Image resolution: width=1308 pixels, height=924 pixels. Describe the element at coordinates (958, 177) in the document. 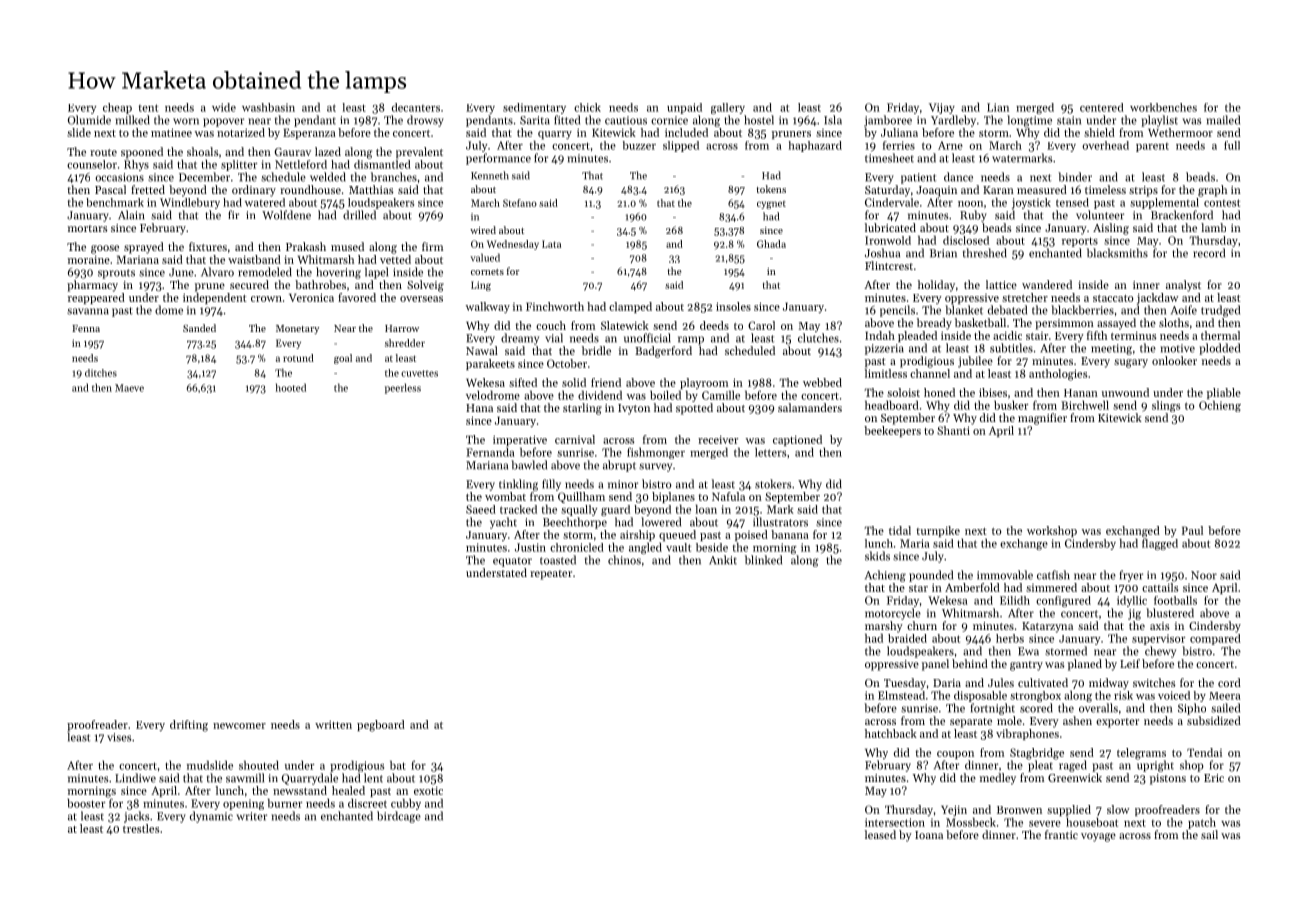

I see `dance` at that location.
